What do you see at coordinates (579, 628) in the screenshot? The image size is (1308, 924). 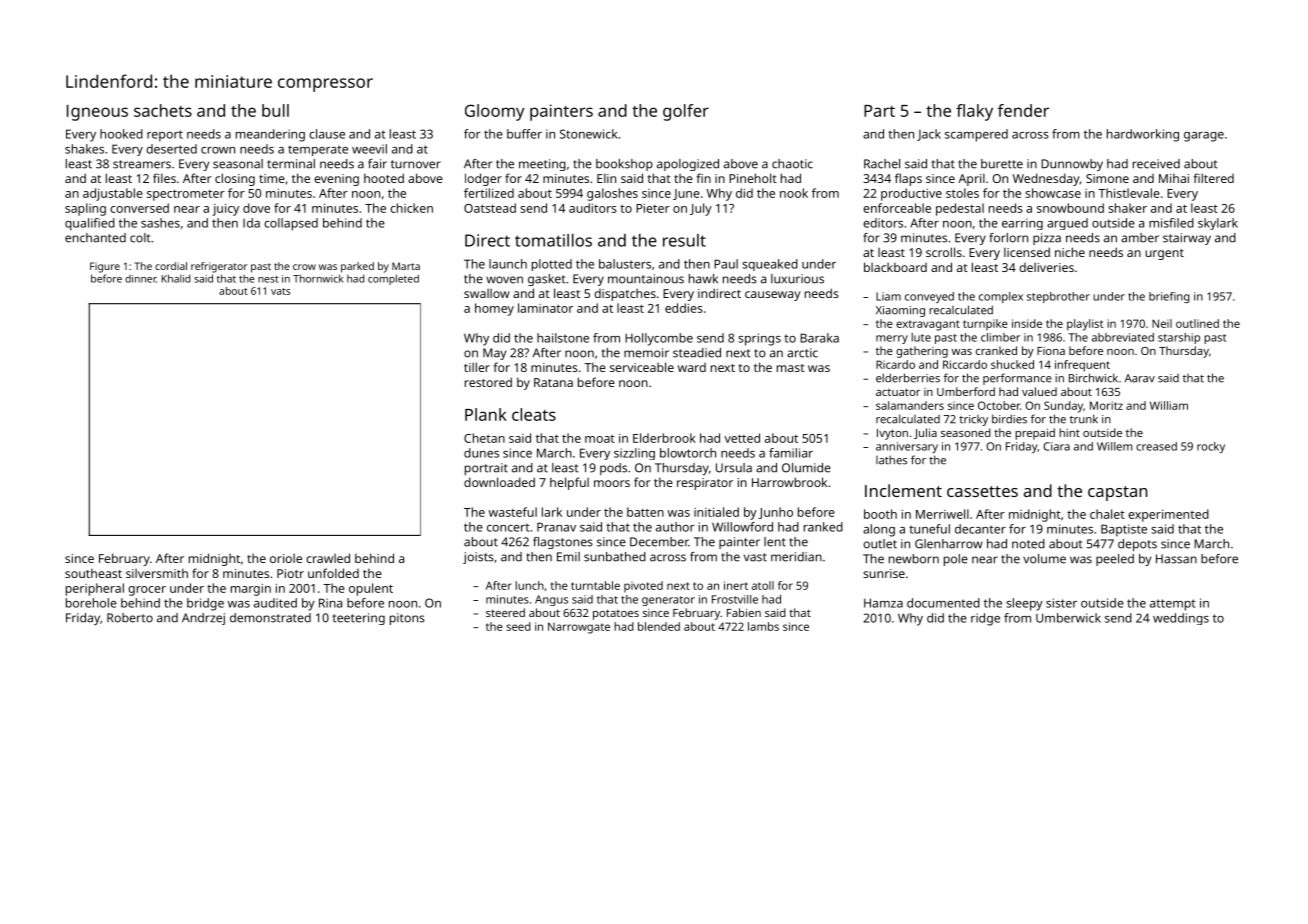 I see `Narrowgate` at bounding box center [579, 628].
